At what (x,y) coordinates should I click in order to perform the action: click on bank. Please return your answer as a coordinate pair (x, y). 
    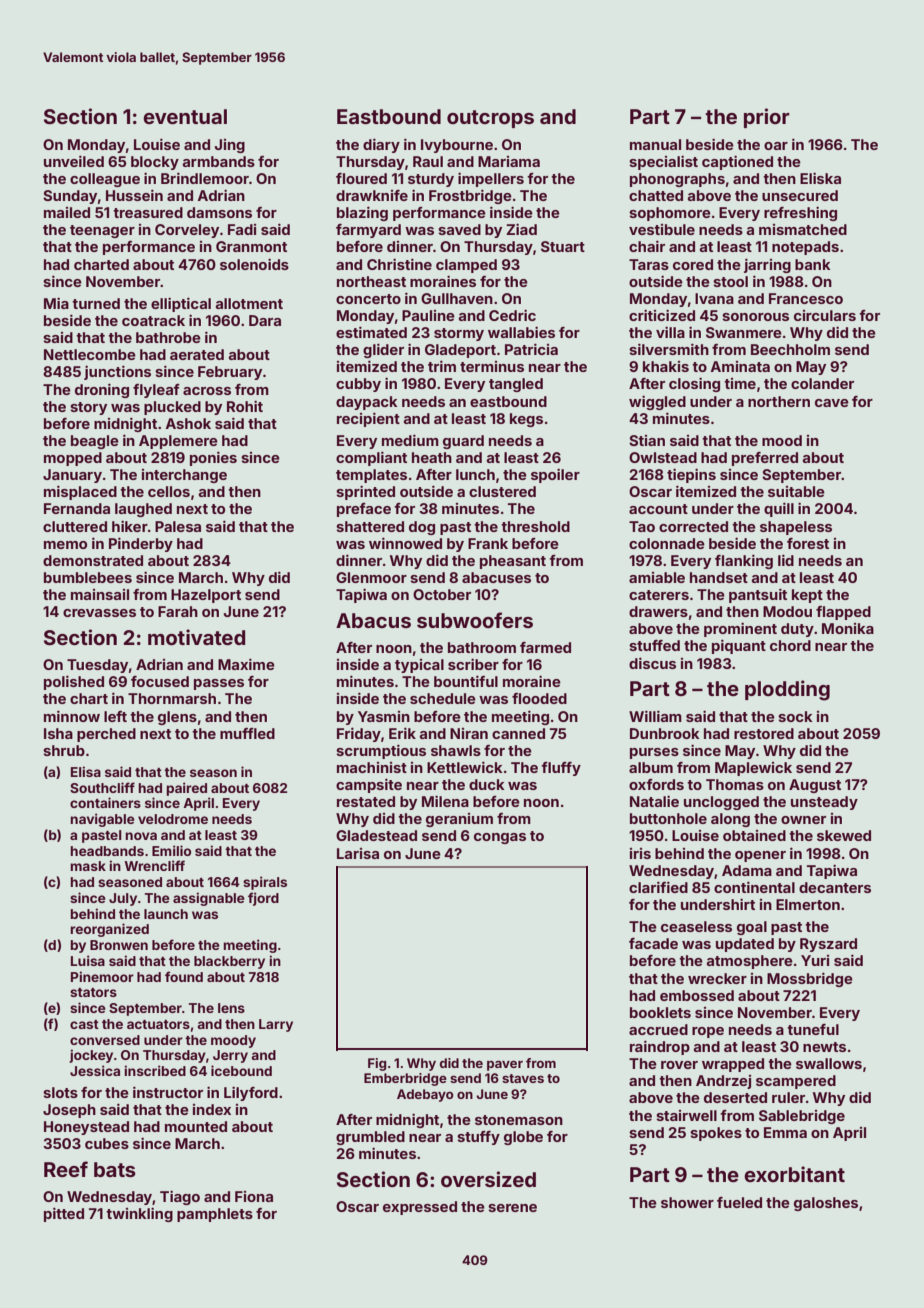
    Looking at the image, I should click on (813, 264).
